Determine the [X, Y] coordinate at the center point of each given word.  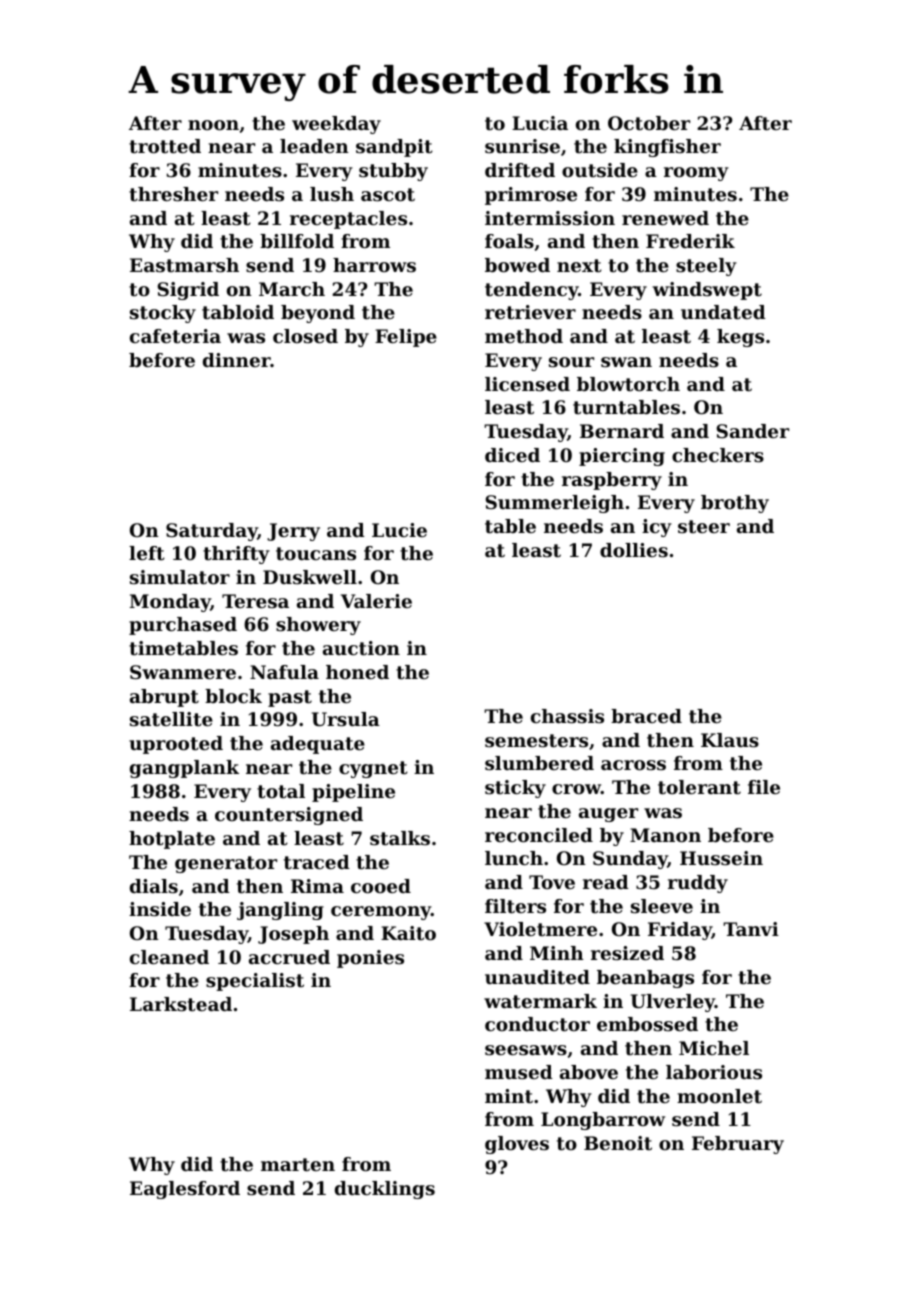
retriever [530, 312]
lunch [514, 858]
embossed [647, 1024]
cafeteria [175, 336]
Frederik [690, 241]
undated [723, 312]
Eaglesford [185, 1190]
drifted [520, 170]
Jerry [293, 532]
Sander [752, 431]
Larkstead [181, 1004]
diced [512, 455]
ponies [370, 959]
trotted [165, 146]
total [281, 791]
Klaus [730, 740]
